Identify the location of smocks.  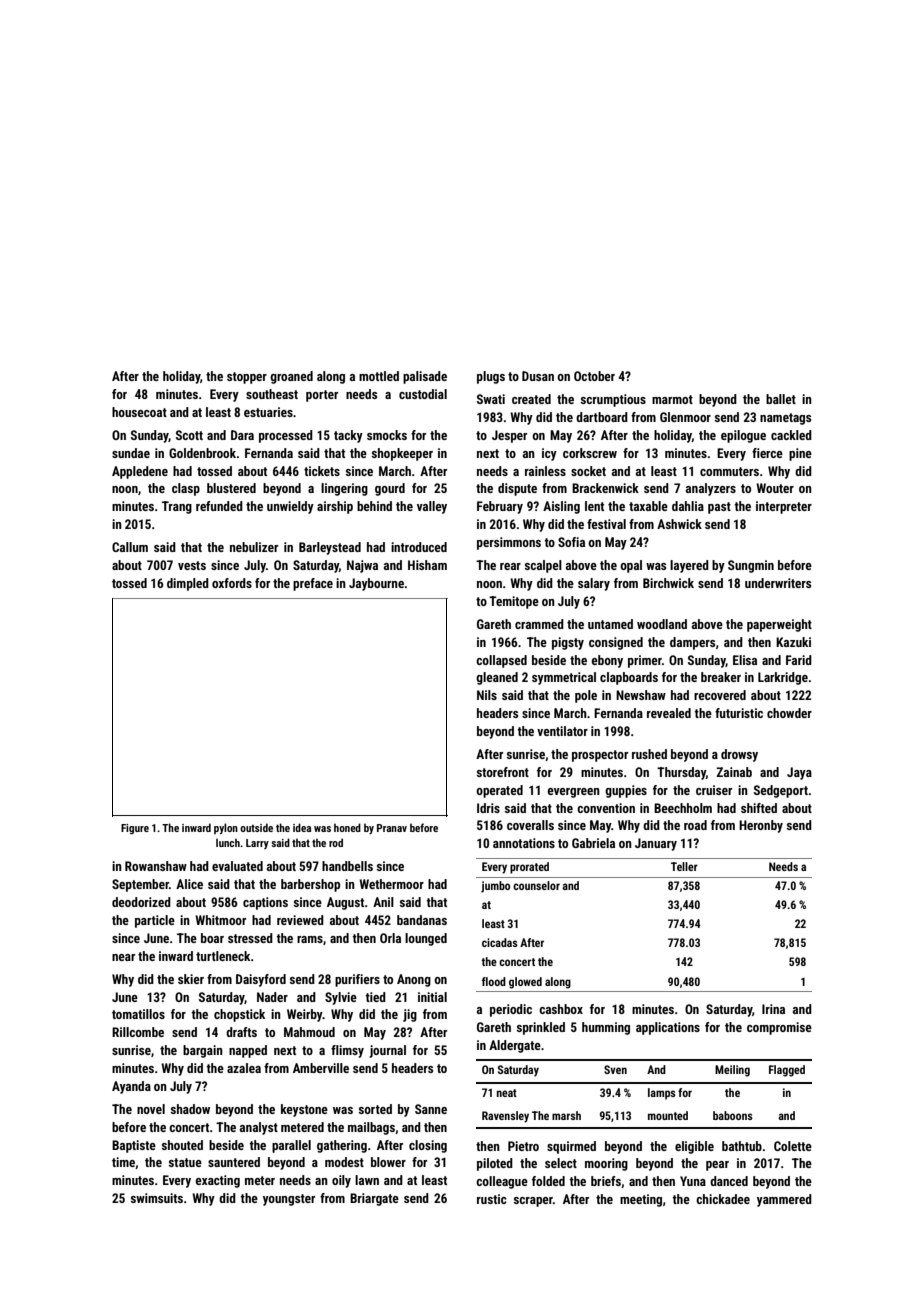
(387, 435).
